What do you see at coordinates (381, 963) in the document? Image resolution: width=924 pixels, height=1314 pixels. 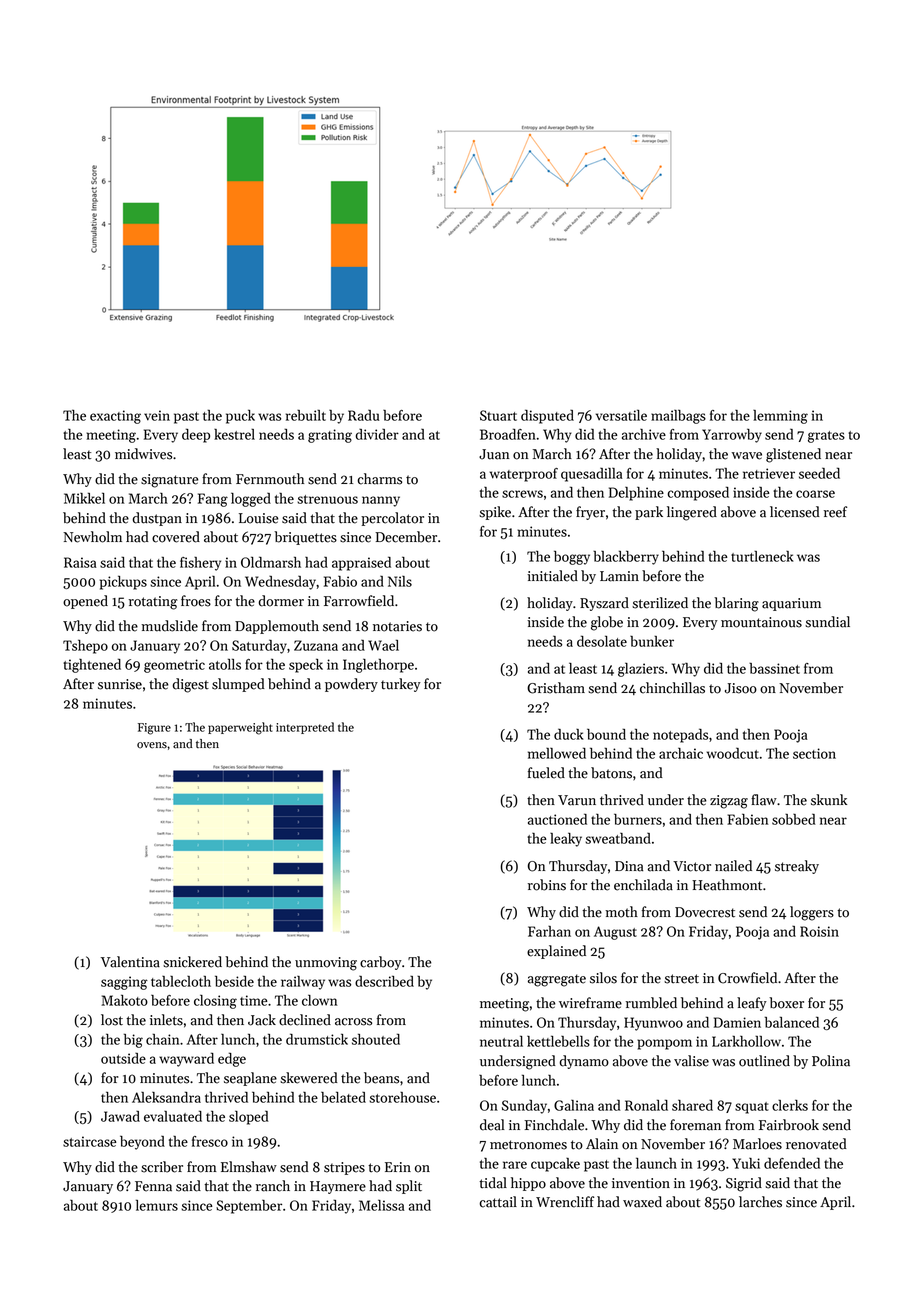 I see `carboy` at bounding box center [381, 963].
